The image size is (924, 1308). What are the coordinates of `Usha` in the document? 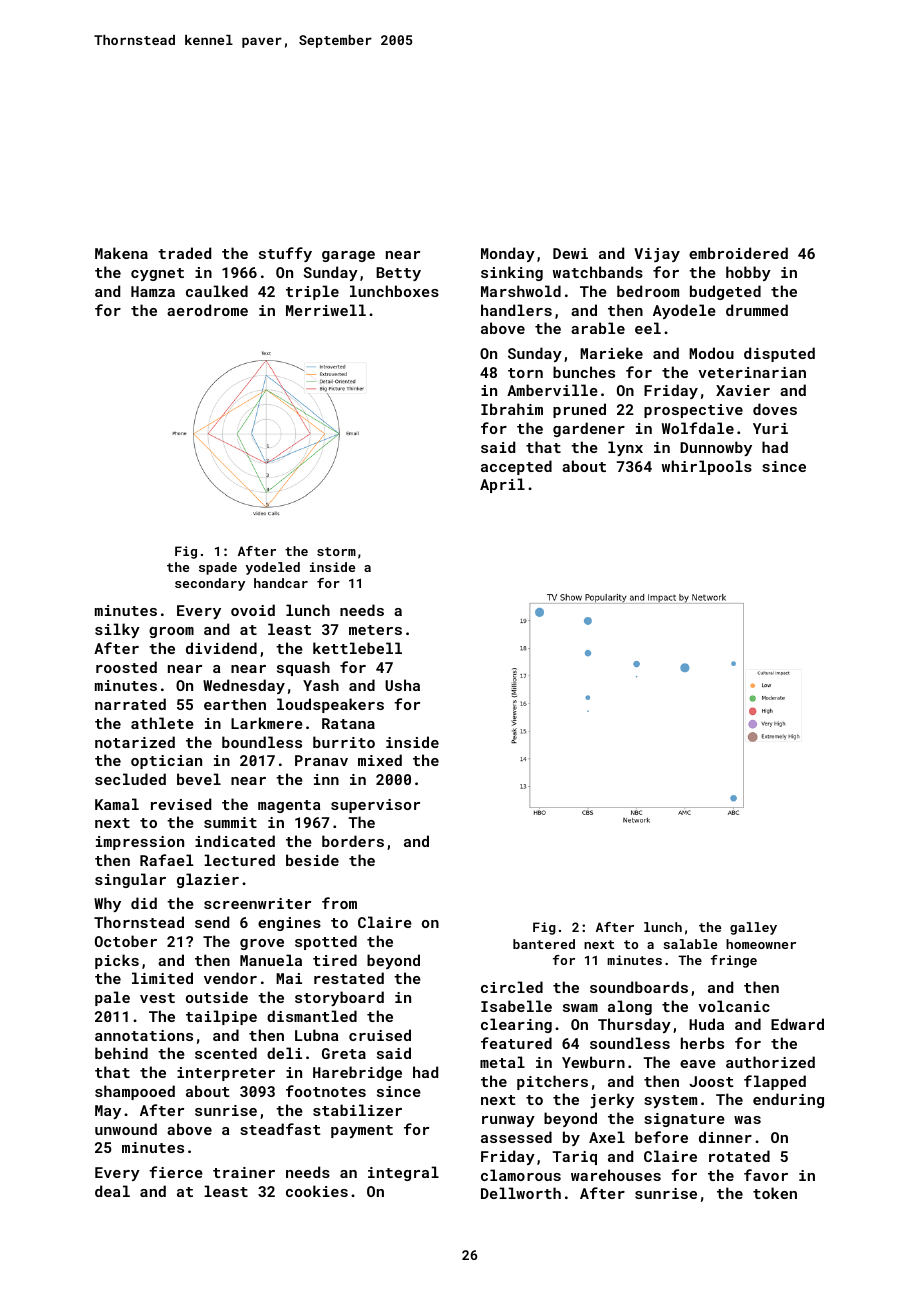 It's located at (402, 685).
